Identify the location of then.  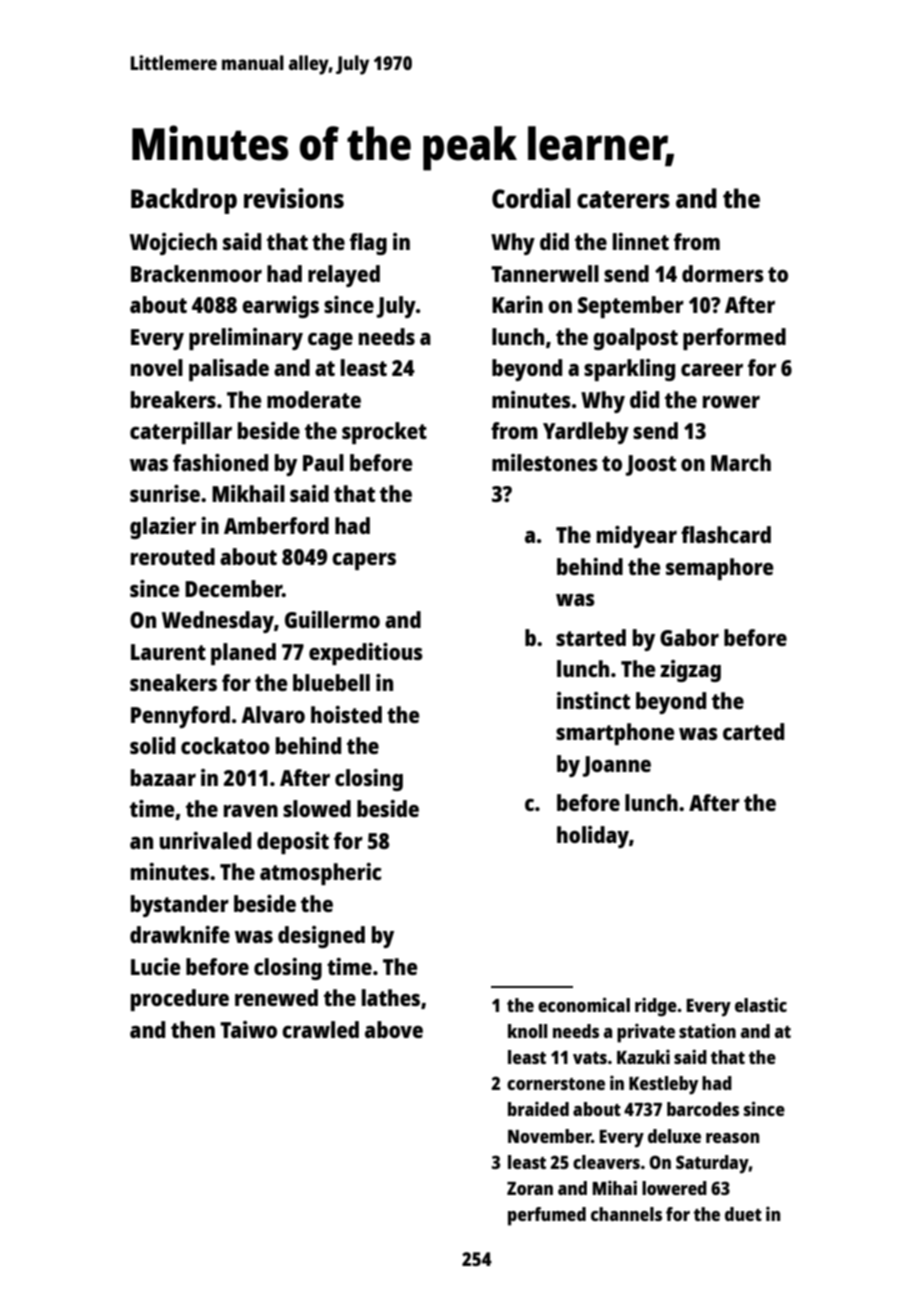
(193, 1029).
